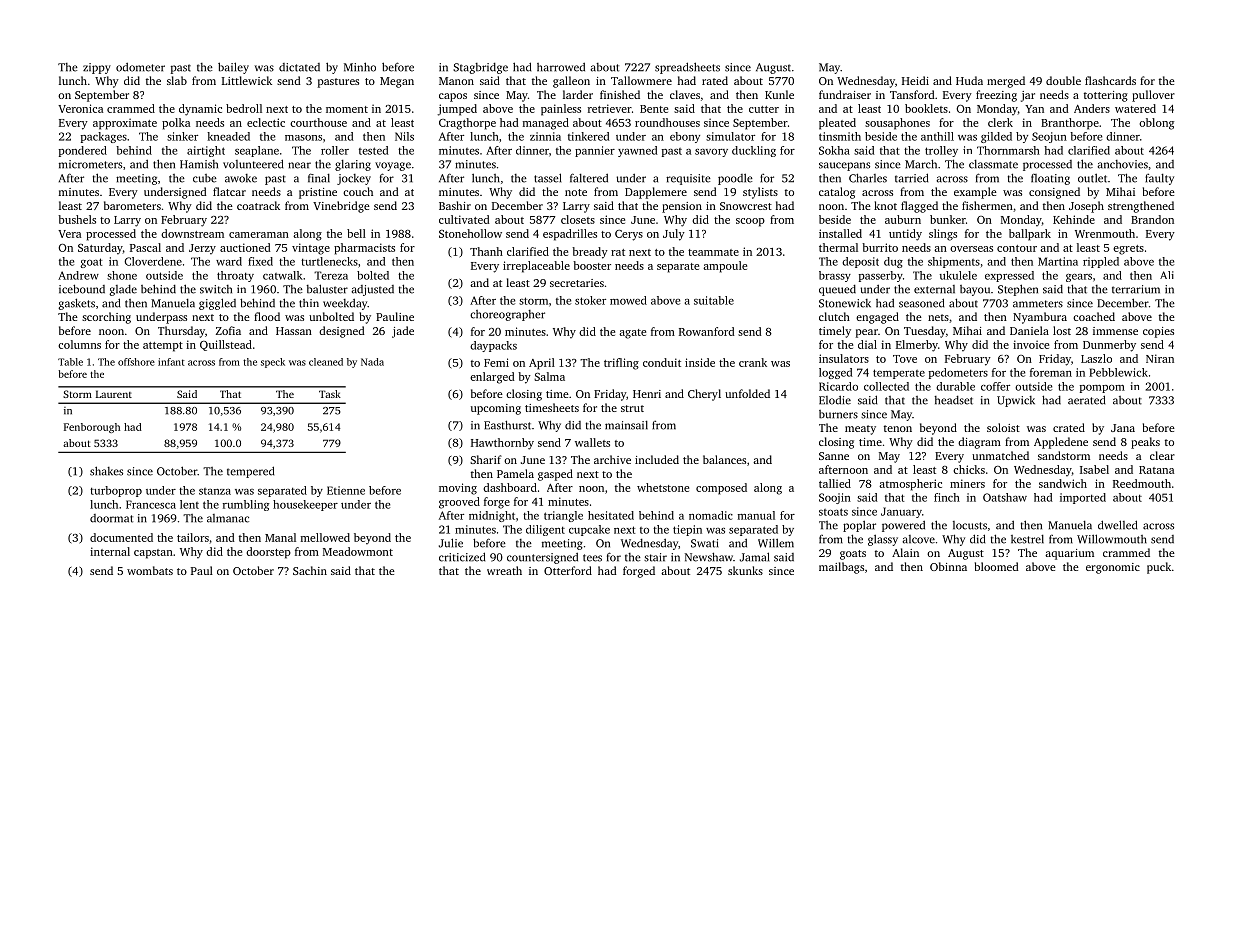 This document has width=1233, height=952. What do you see at coordinates (464, 219) in the document?
I see `cultivated` at bounding box center [464, 219].
